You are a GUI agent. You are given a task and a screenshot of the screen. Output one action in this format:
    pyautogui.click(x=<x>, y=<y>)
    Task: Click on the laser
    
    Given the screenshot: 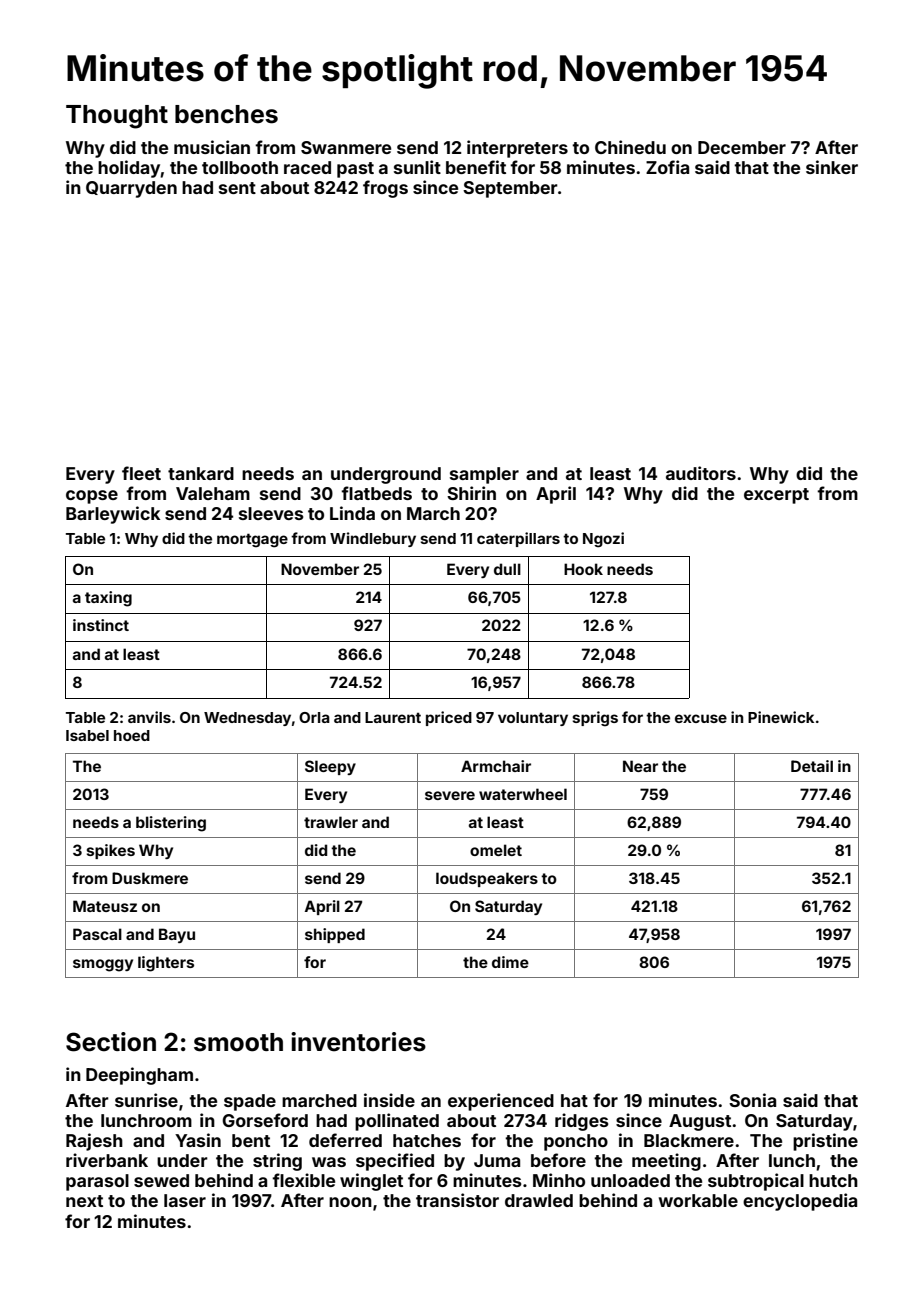 What is the action you would take?
    pyautogui.click(x=185, y=1200)
